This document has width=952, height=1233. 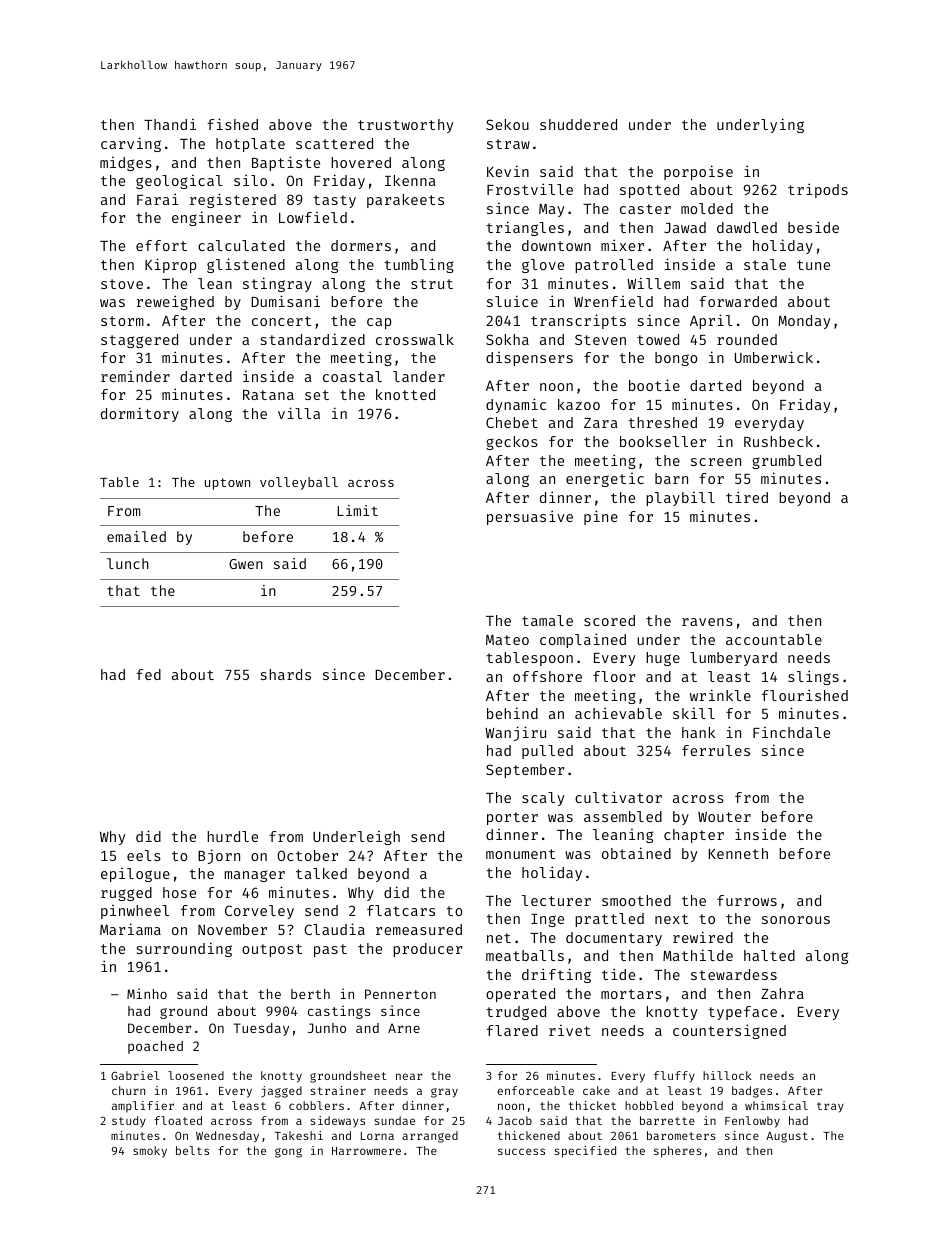 I want to click on pine, so click(x=601, y=517).
